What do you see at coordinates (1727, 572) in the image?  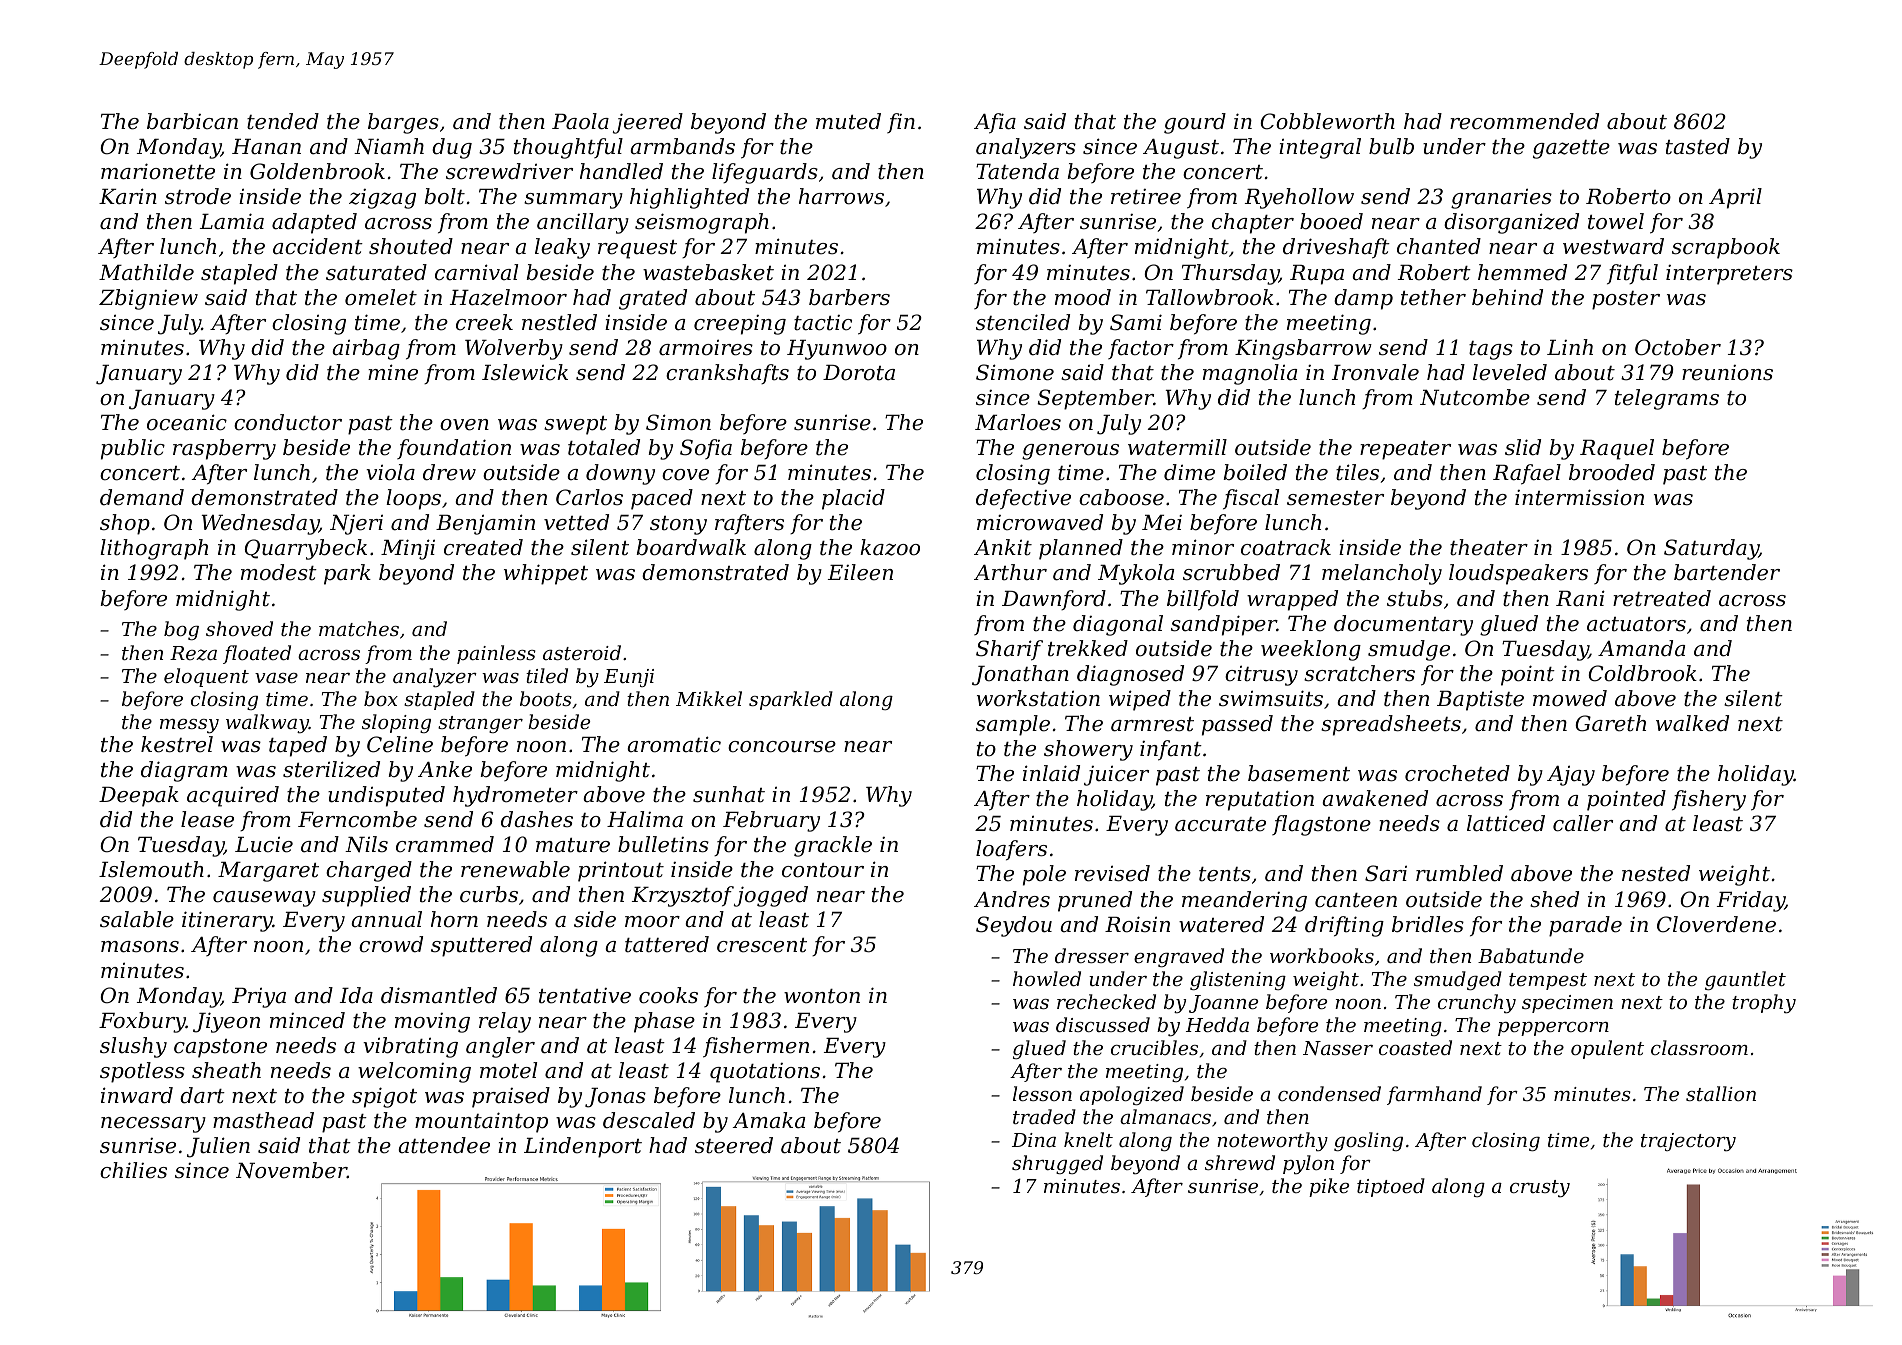 I see `bartender` at bounding box center [1727, 572].
